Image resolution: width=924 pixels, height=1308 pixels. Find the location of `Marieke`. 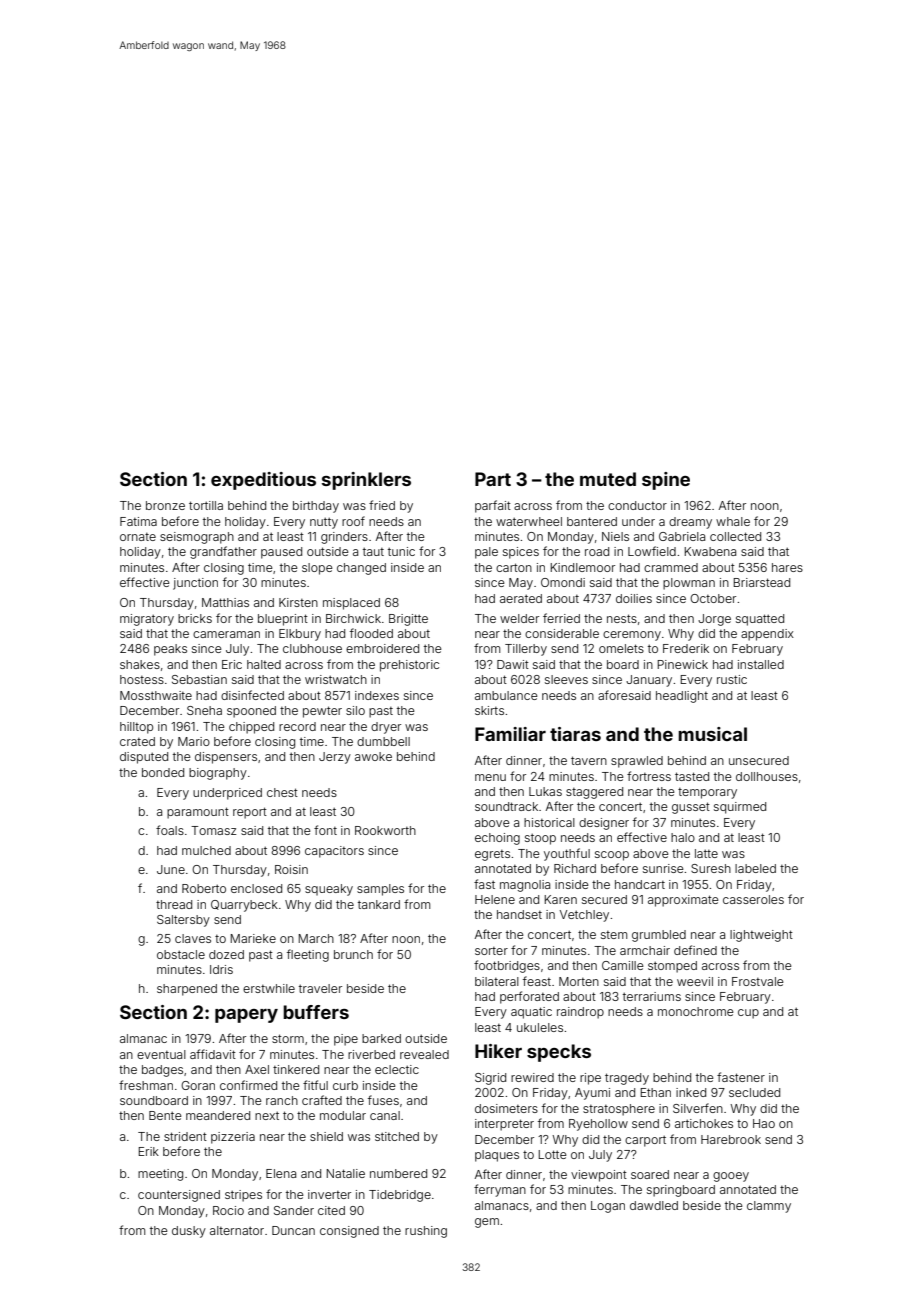

Marieke is located at coordinates (253, 938).
